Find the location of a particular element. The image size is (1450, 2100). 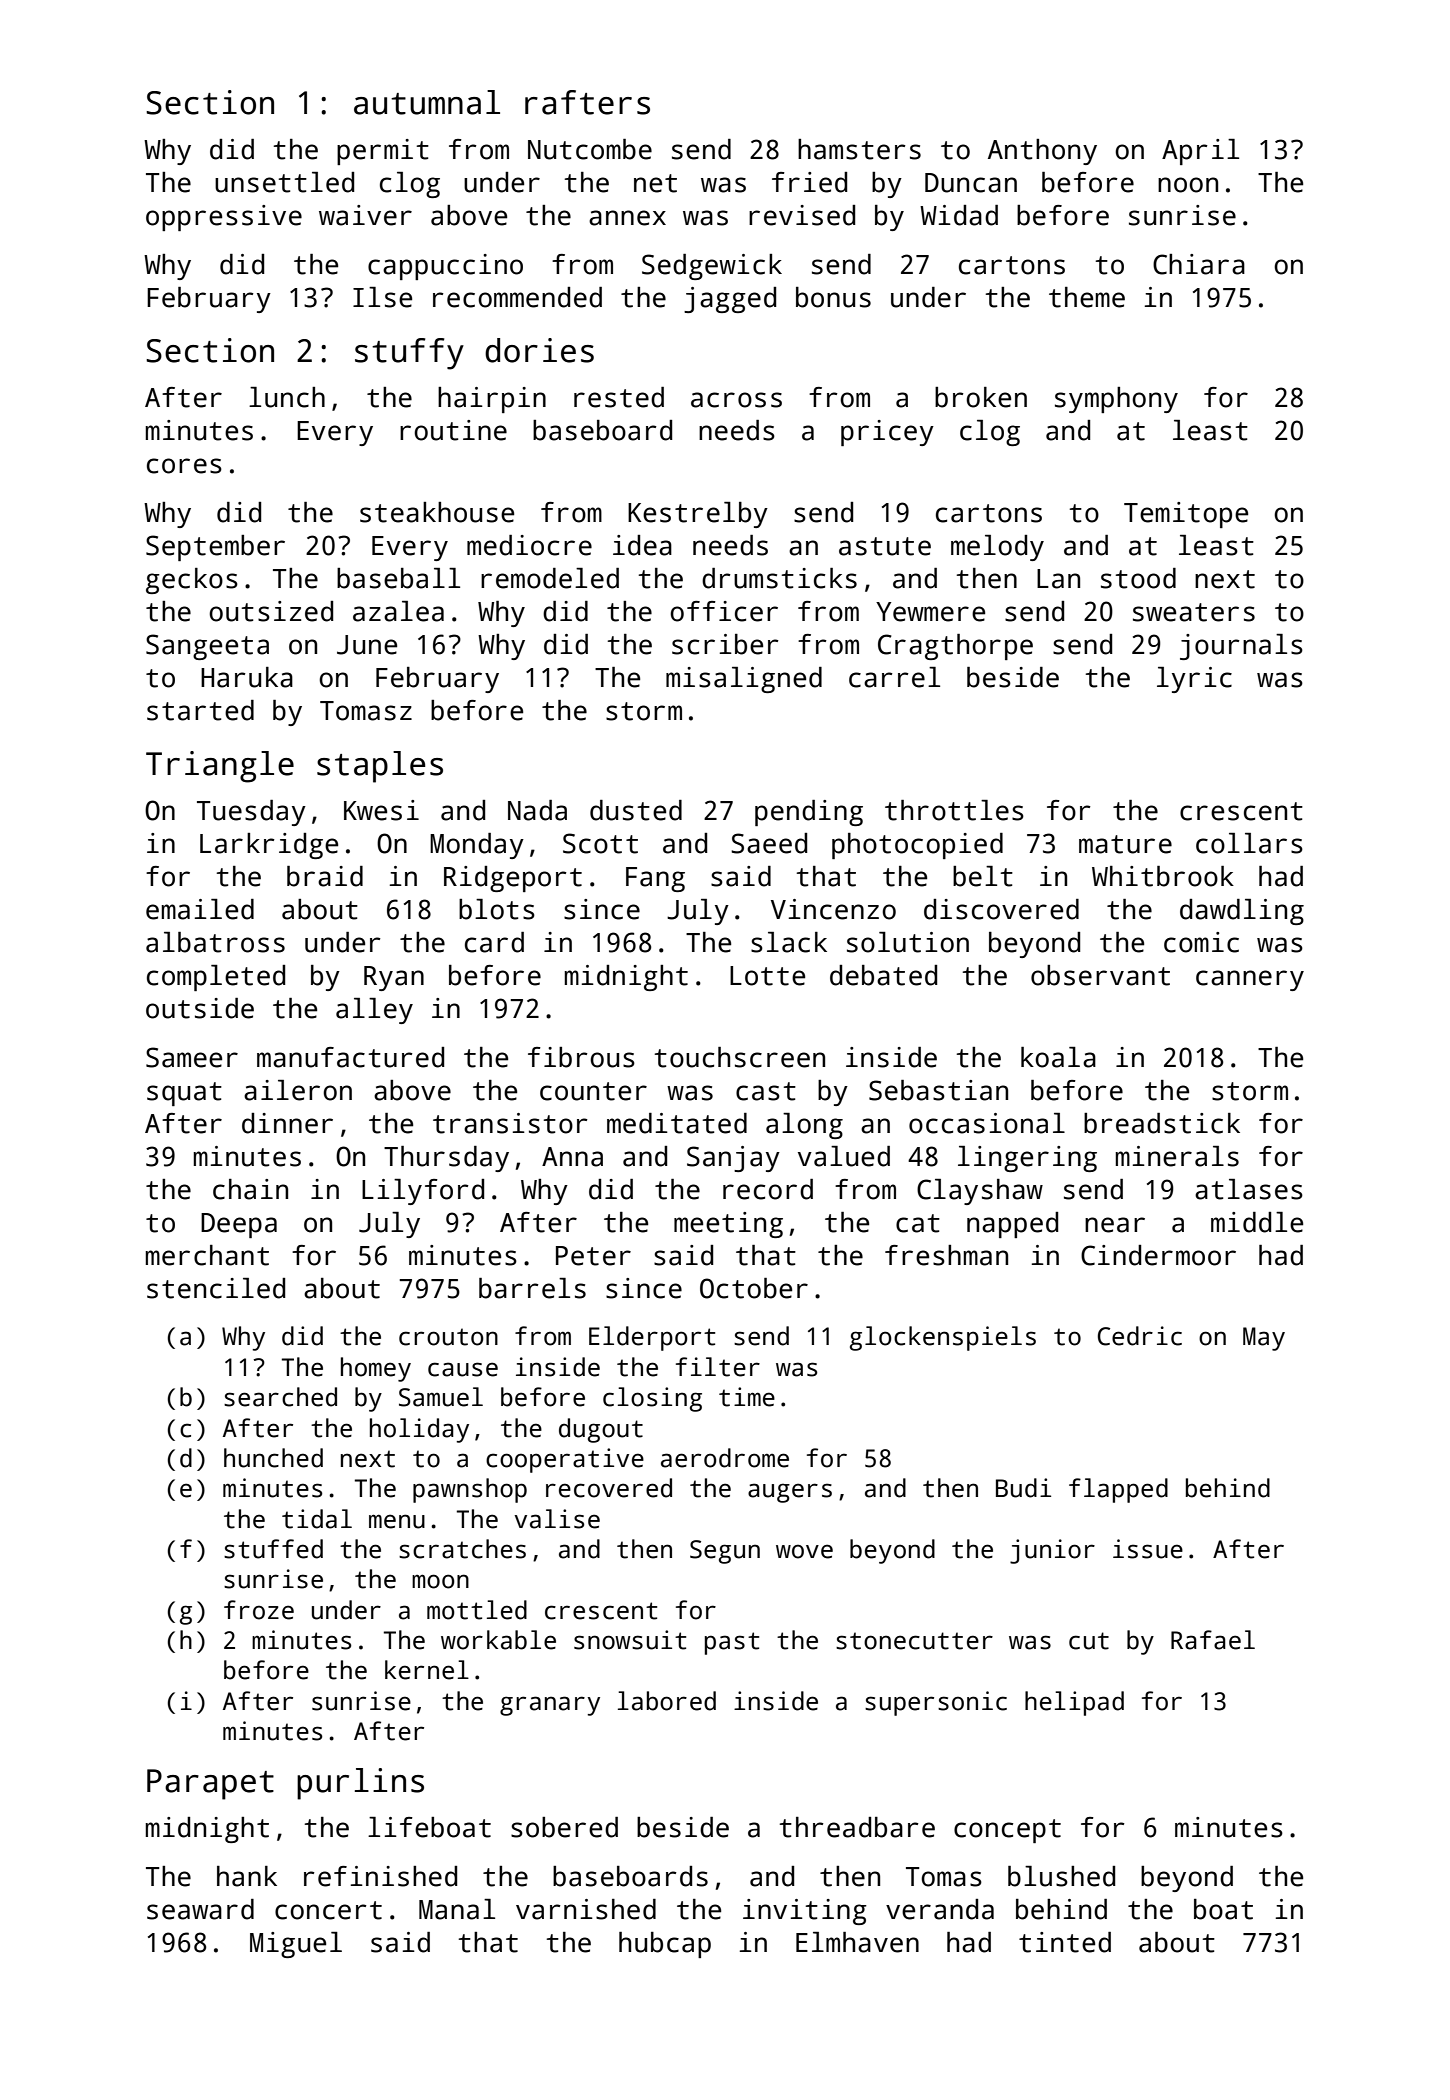

collars is located at coordinates (1249, 843).
